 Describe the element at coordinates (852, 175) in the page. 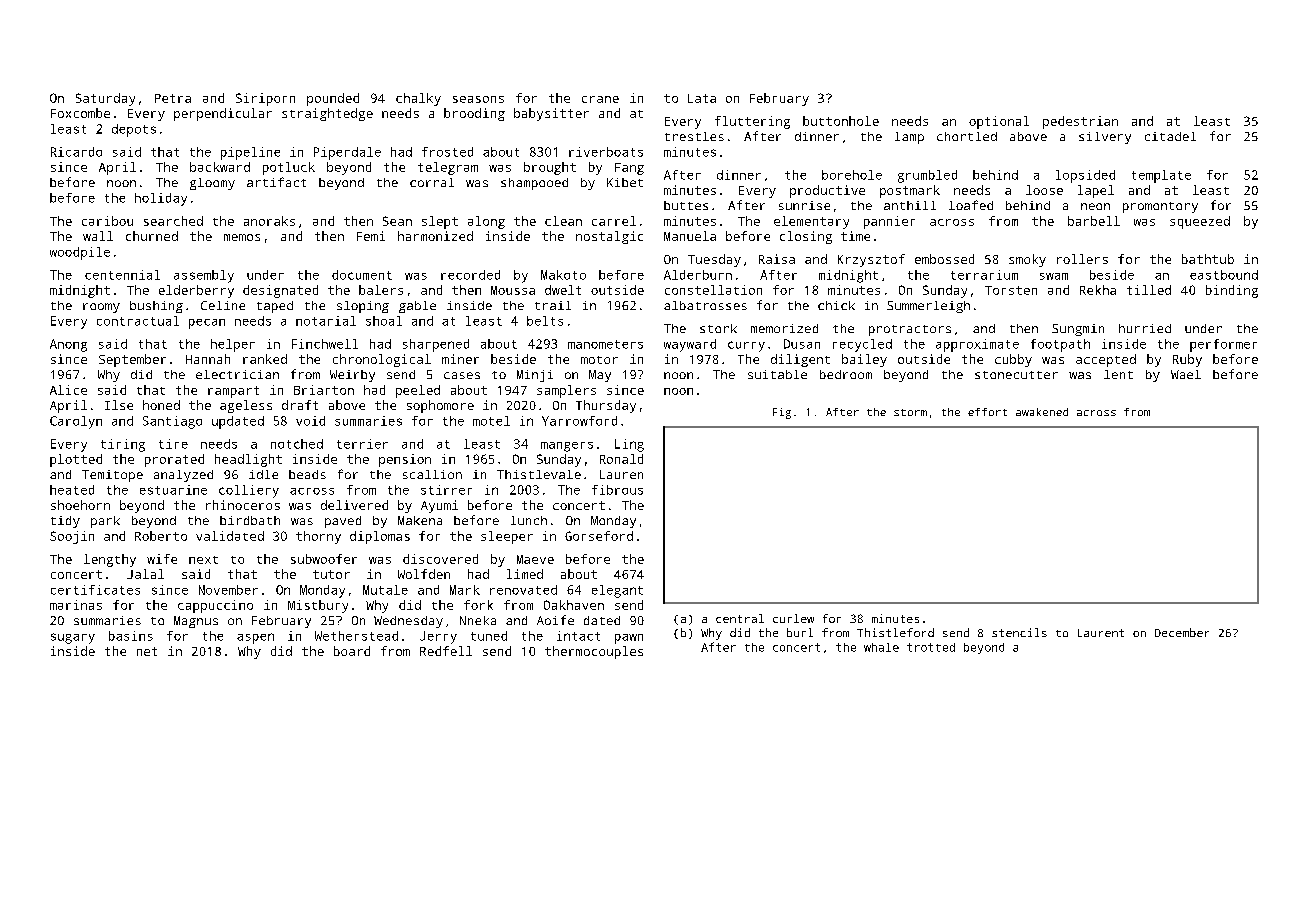

I see `borehole` at that location.
